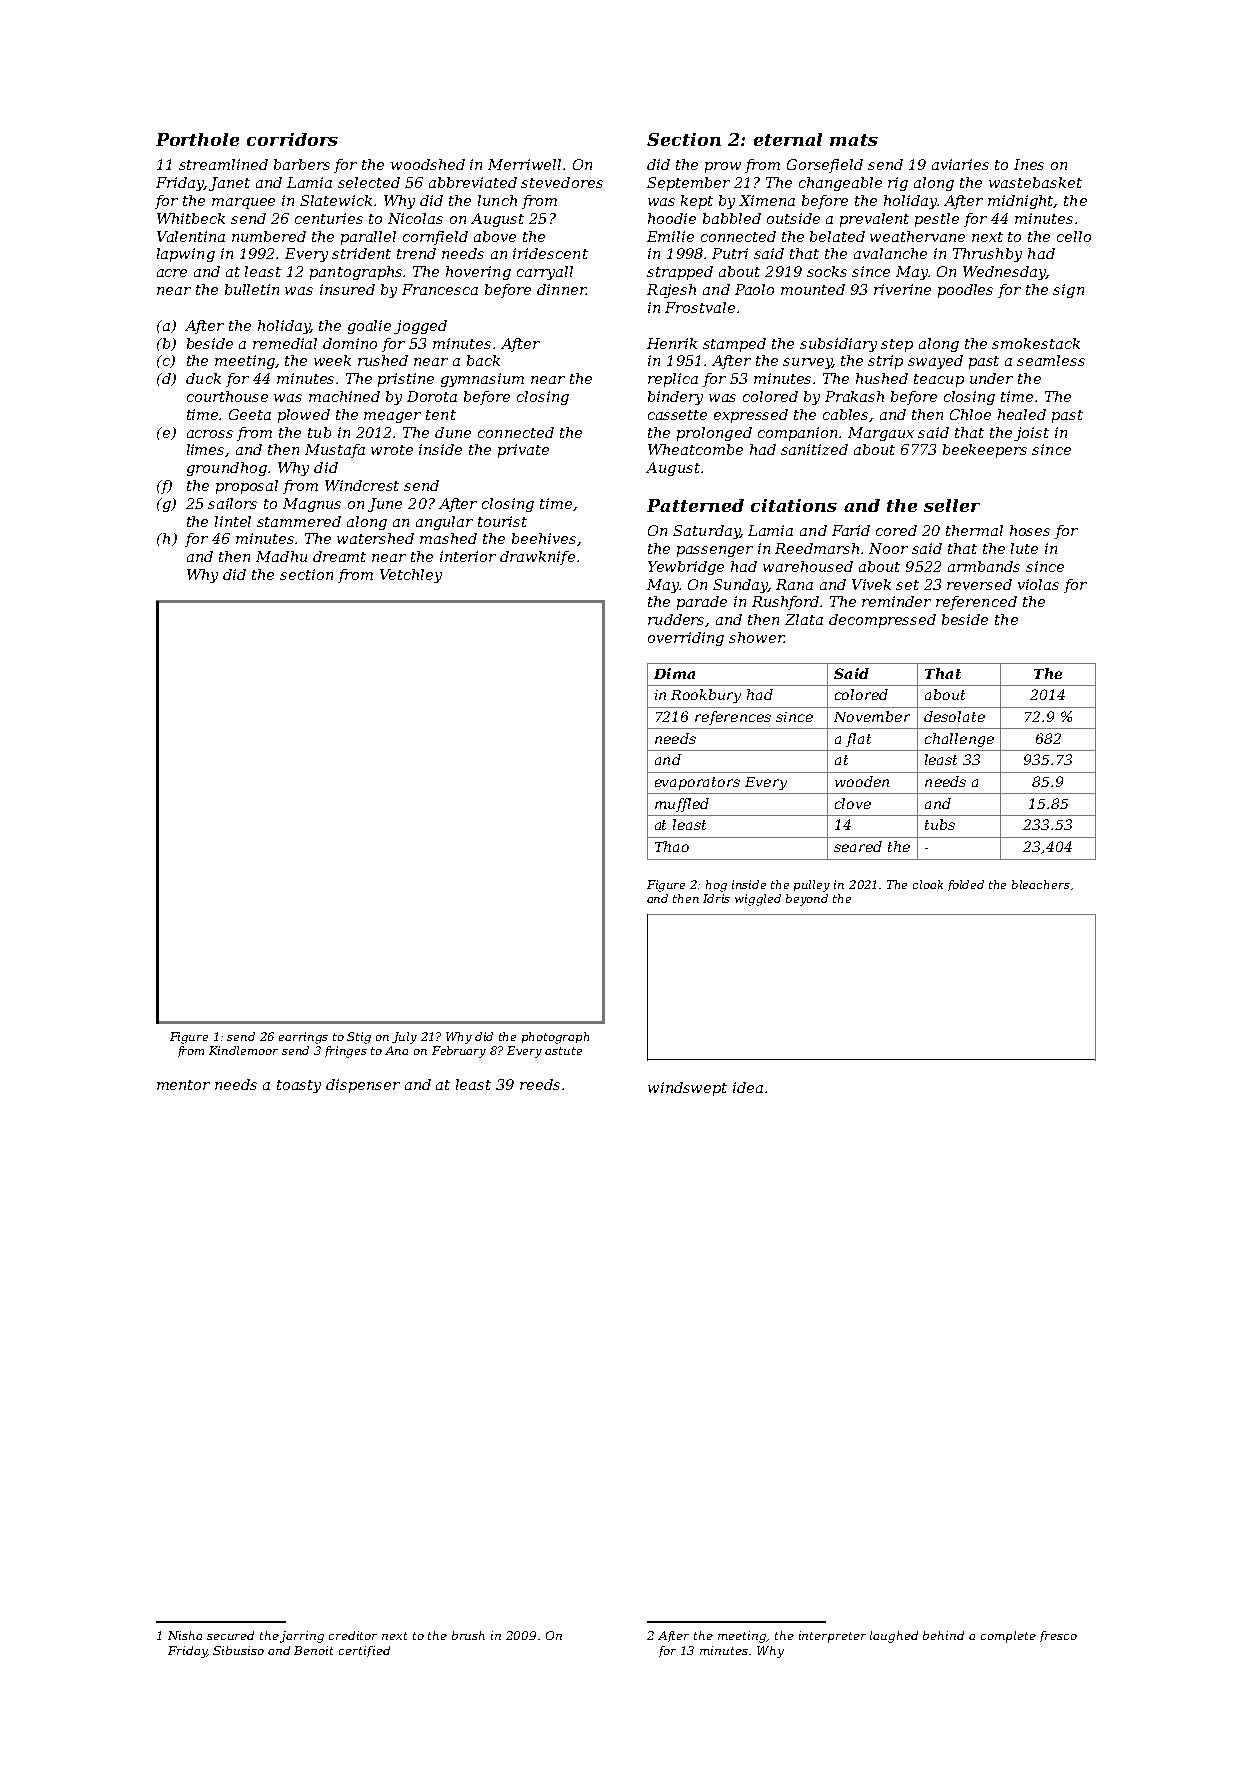 This image has width=1252, height=1770. What do you see at coordinates (1041, 884) in the image?
I see `bleachers` at bounding box center [1041, 884].
